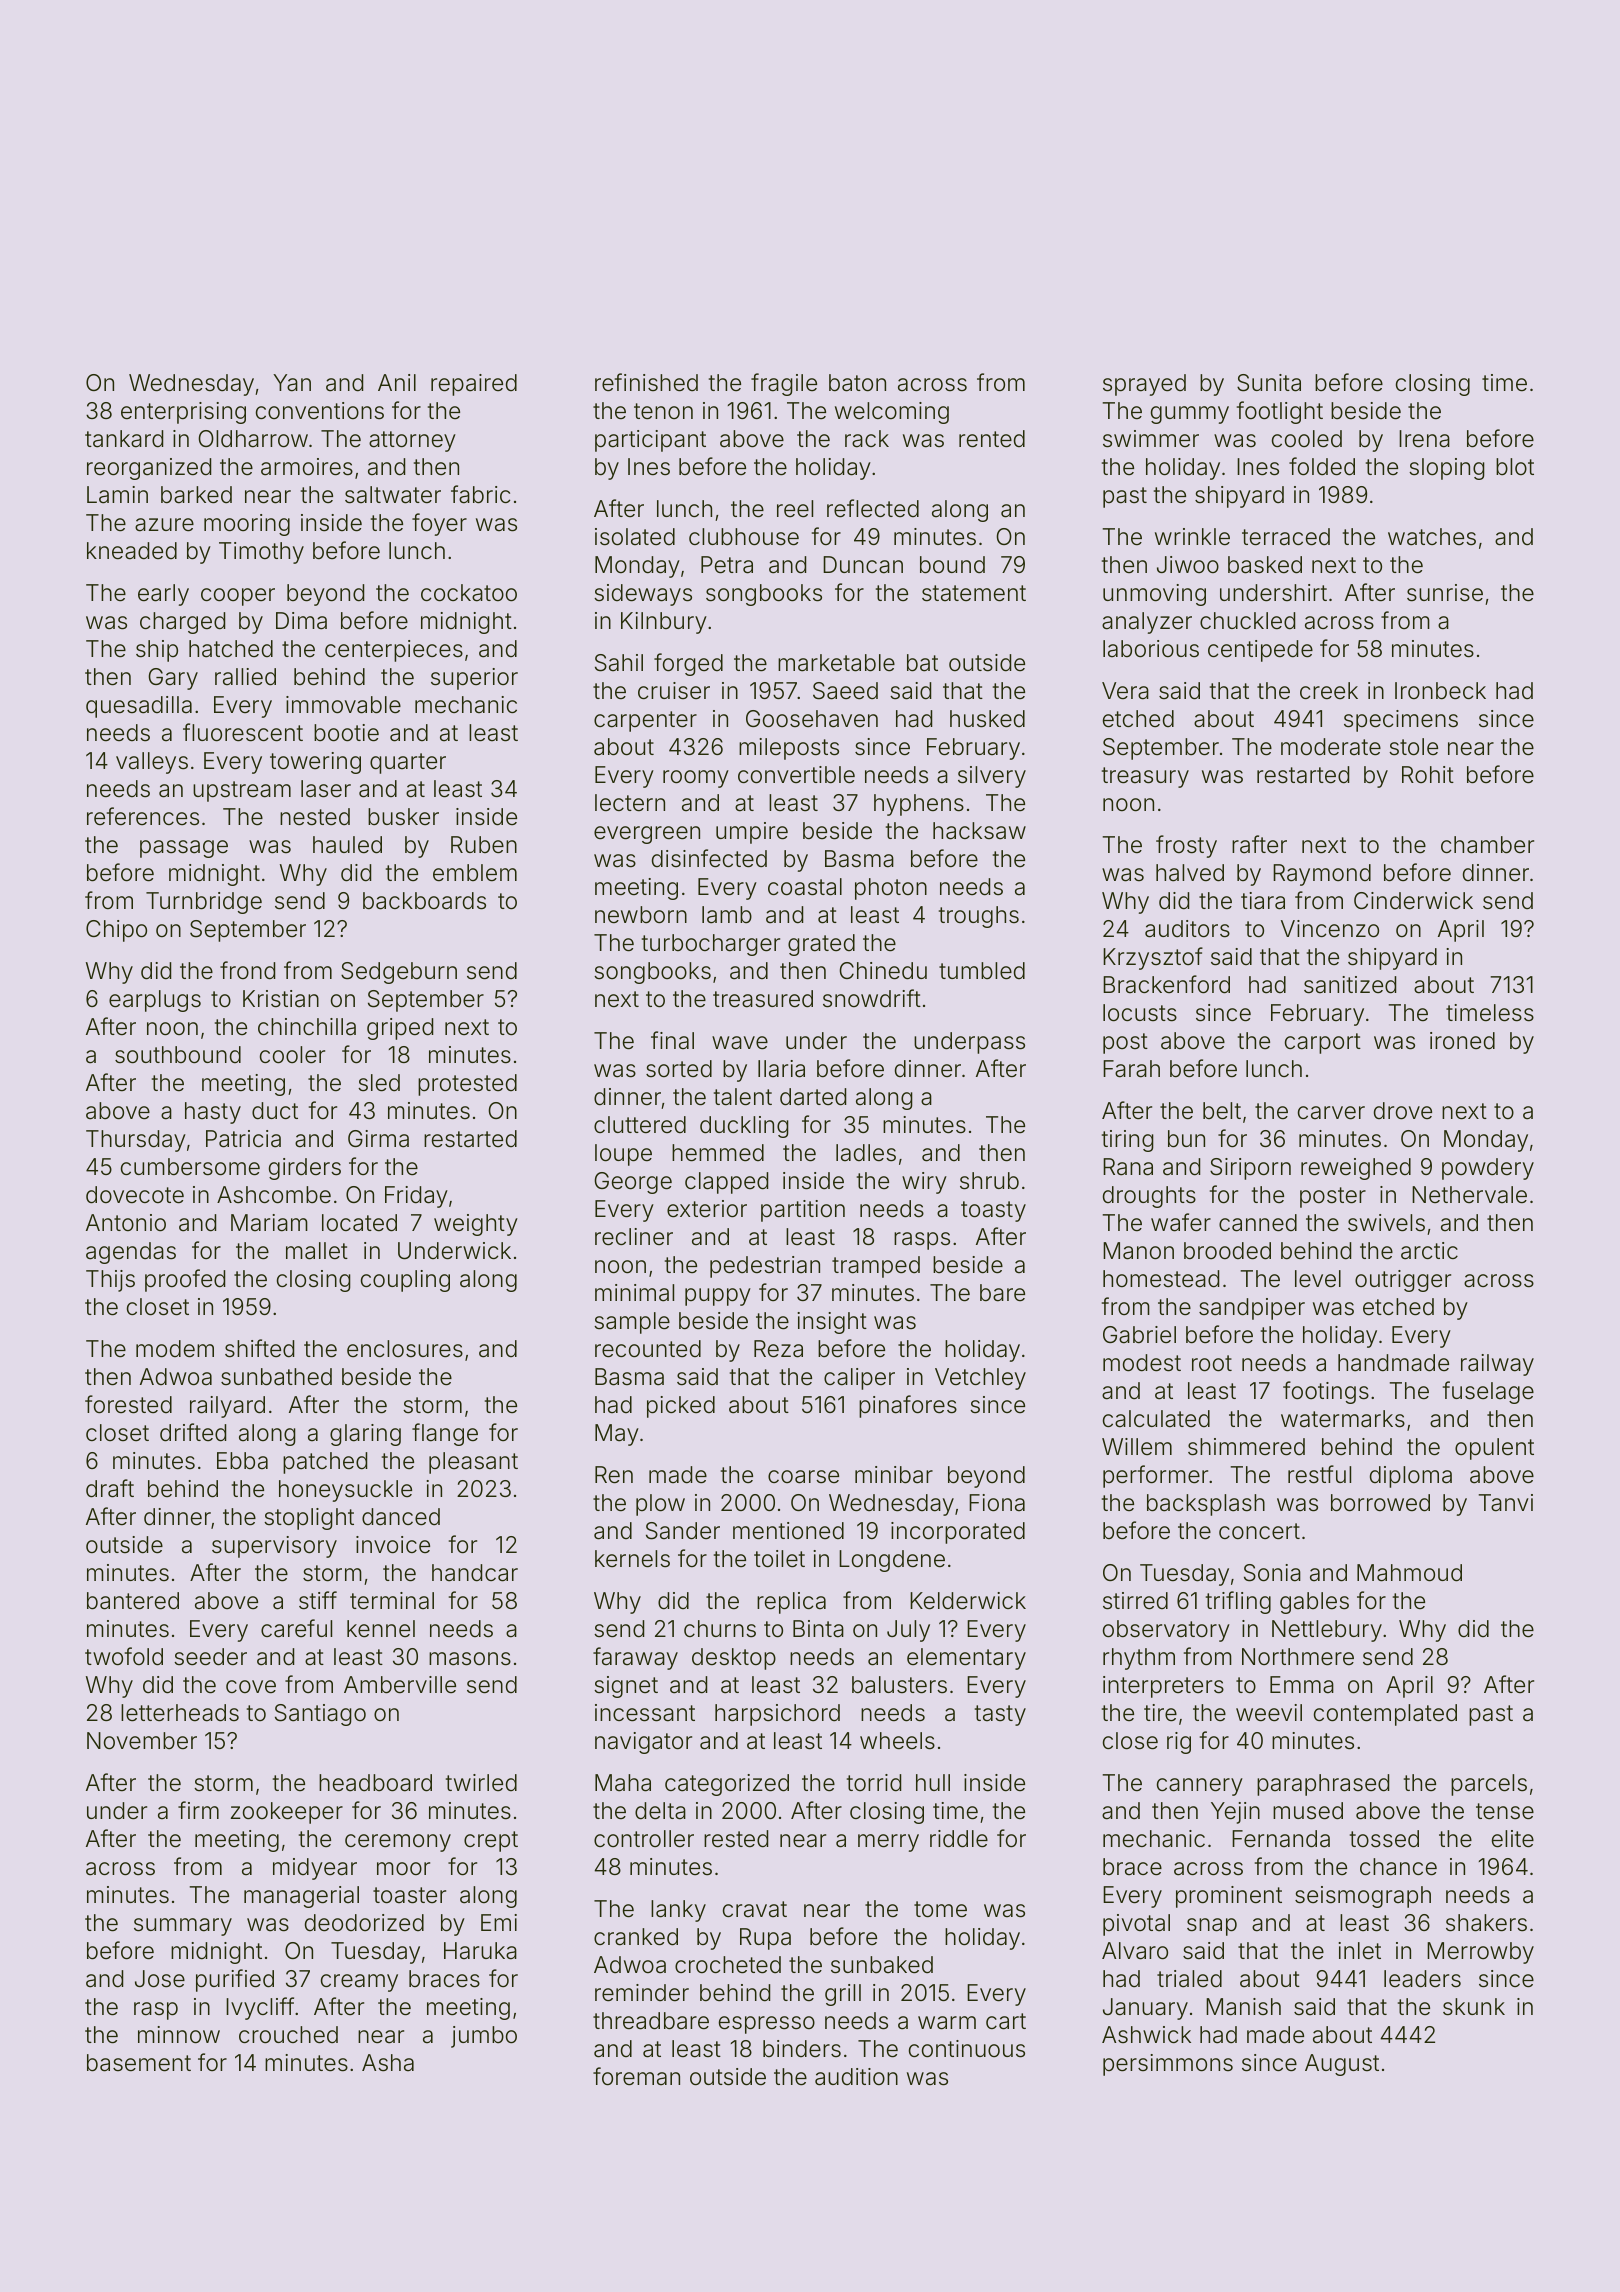 Image resolution: width=1620 pixels, height=2292 pixels. Describe the element at coordinates (1331, 747) in the image. I see `moderate` at that location.
